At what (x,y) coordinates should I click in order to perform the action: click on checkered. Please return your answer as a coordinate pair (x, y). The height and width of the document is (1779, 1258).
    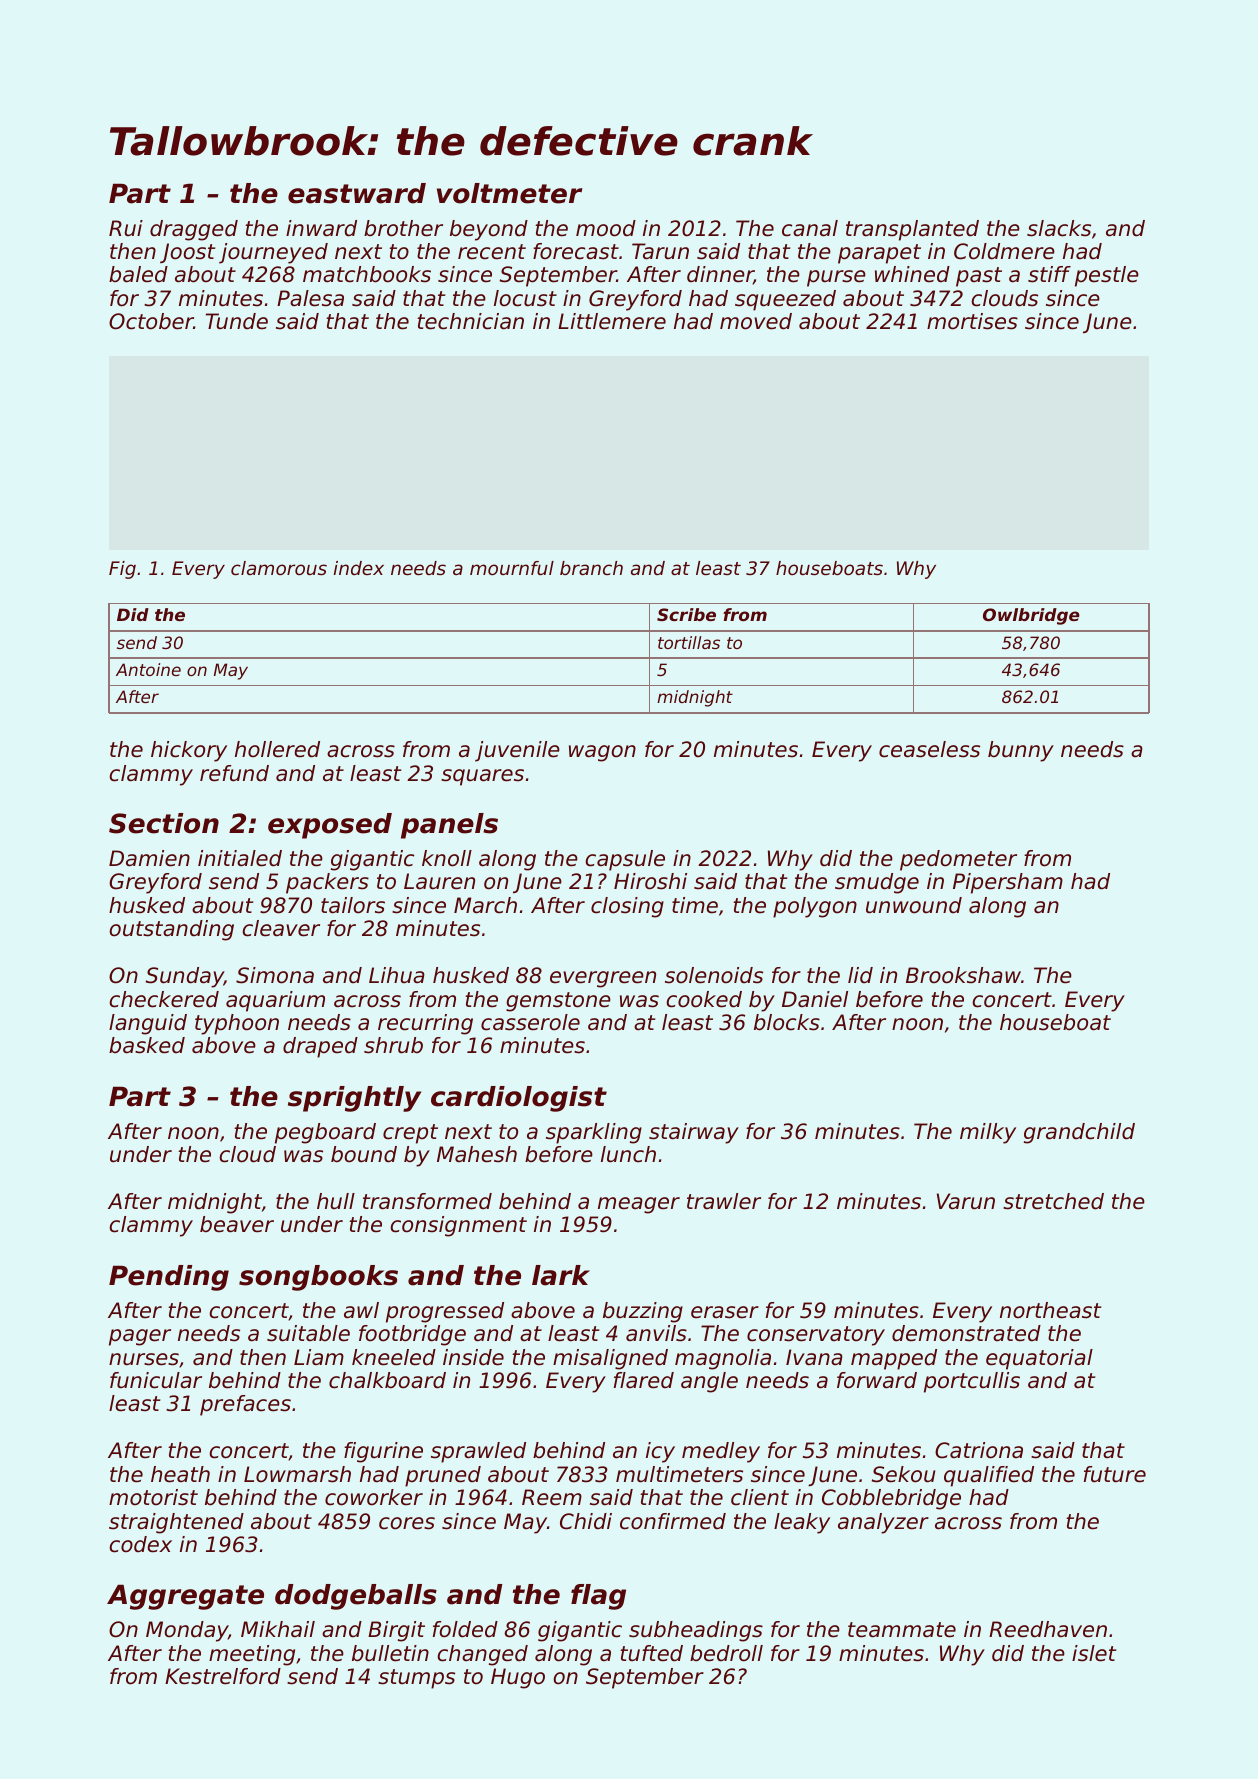
    Looking at the image, I should click on (164, 999).
